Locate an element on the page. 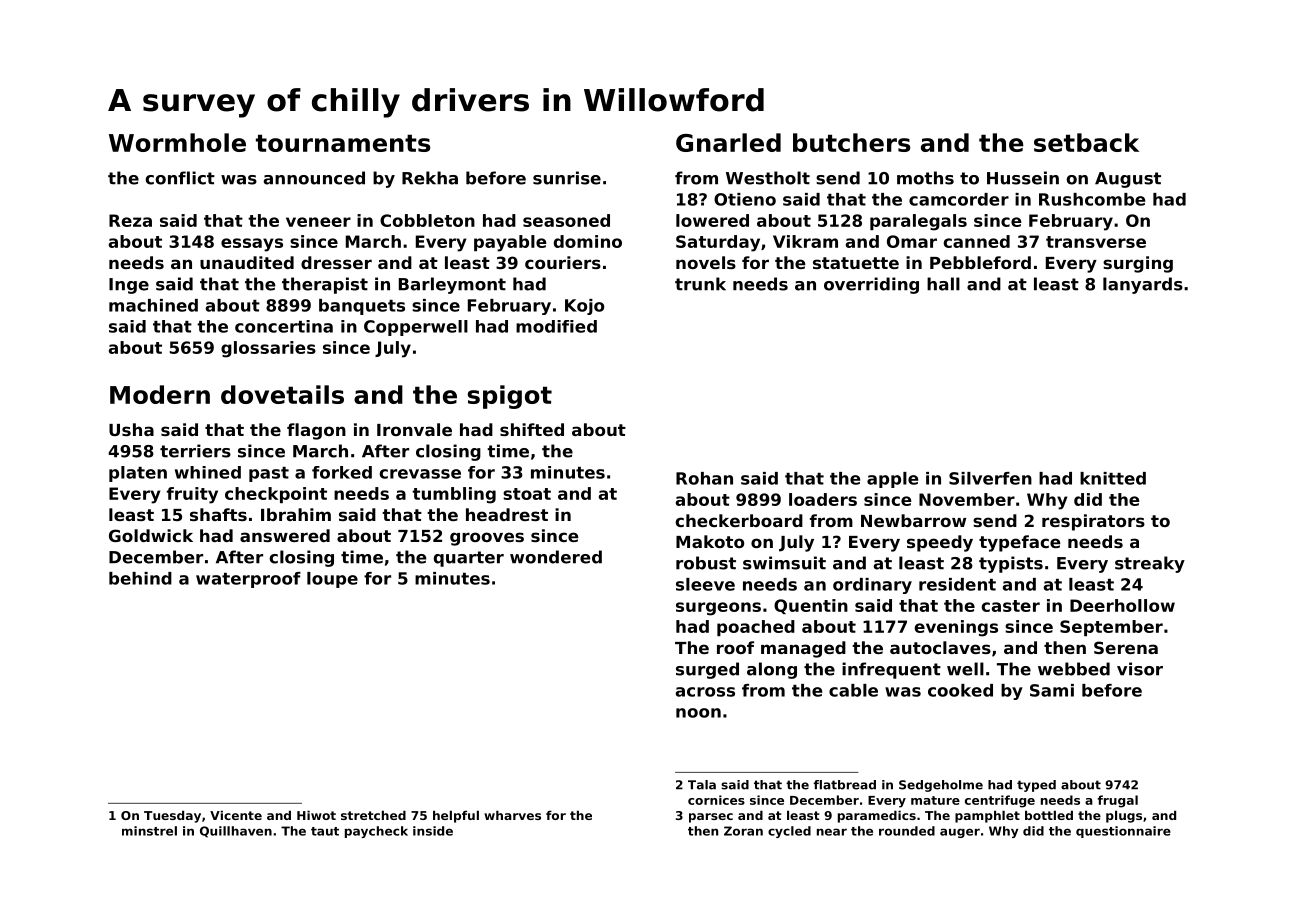  surged is located at coordinates (707, 670).
